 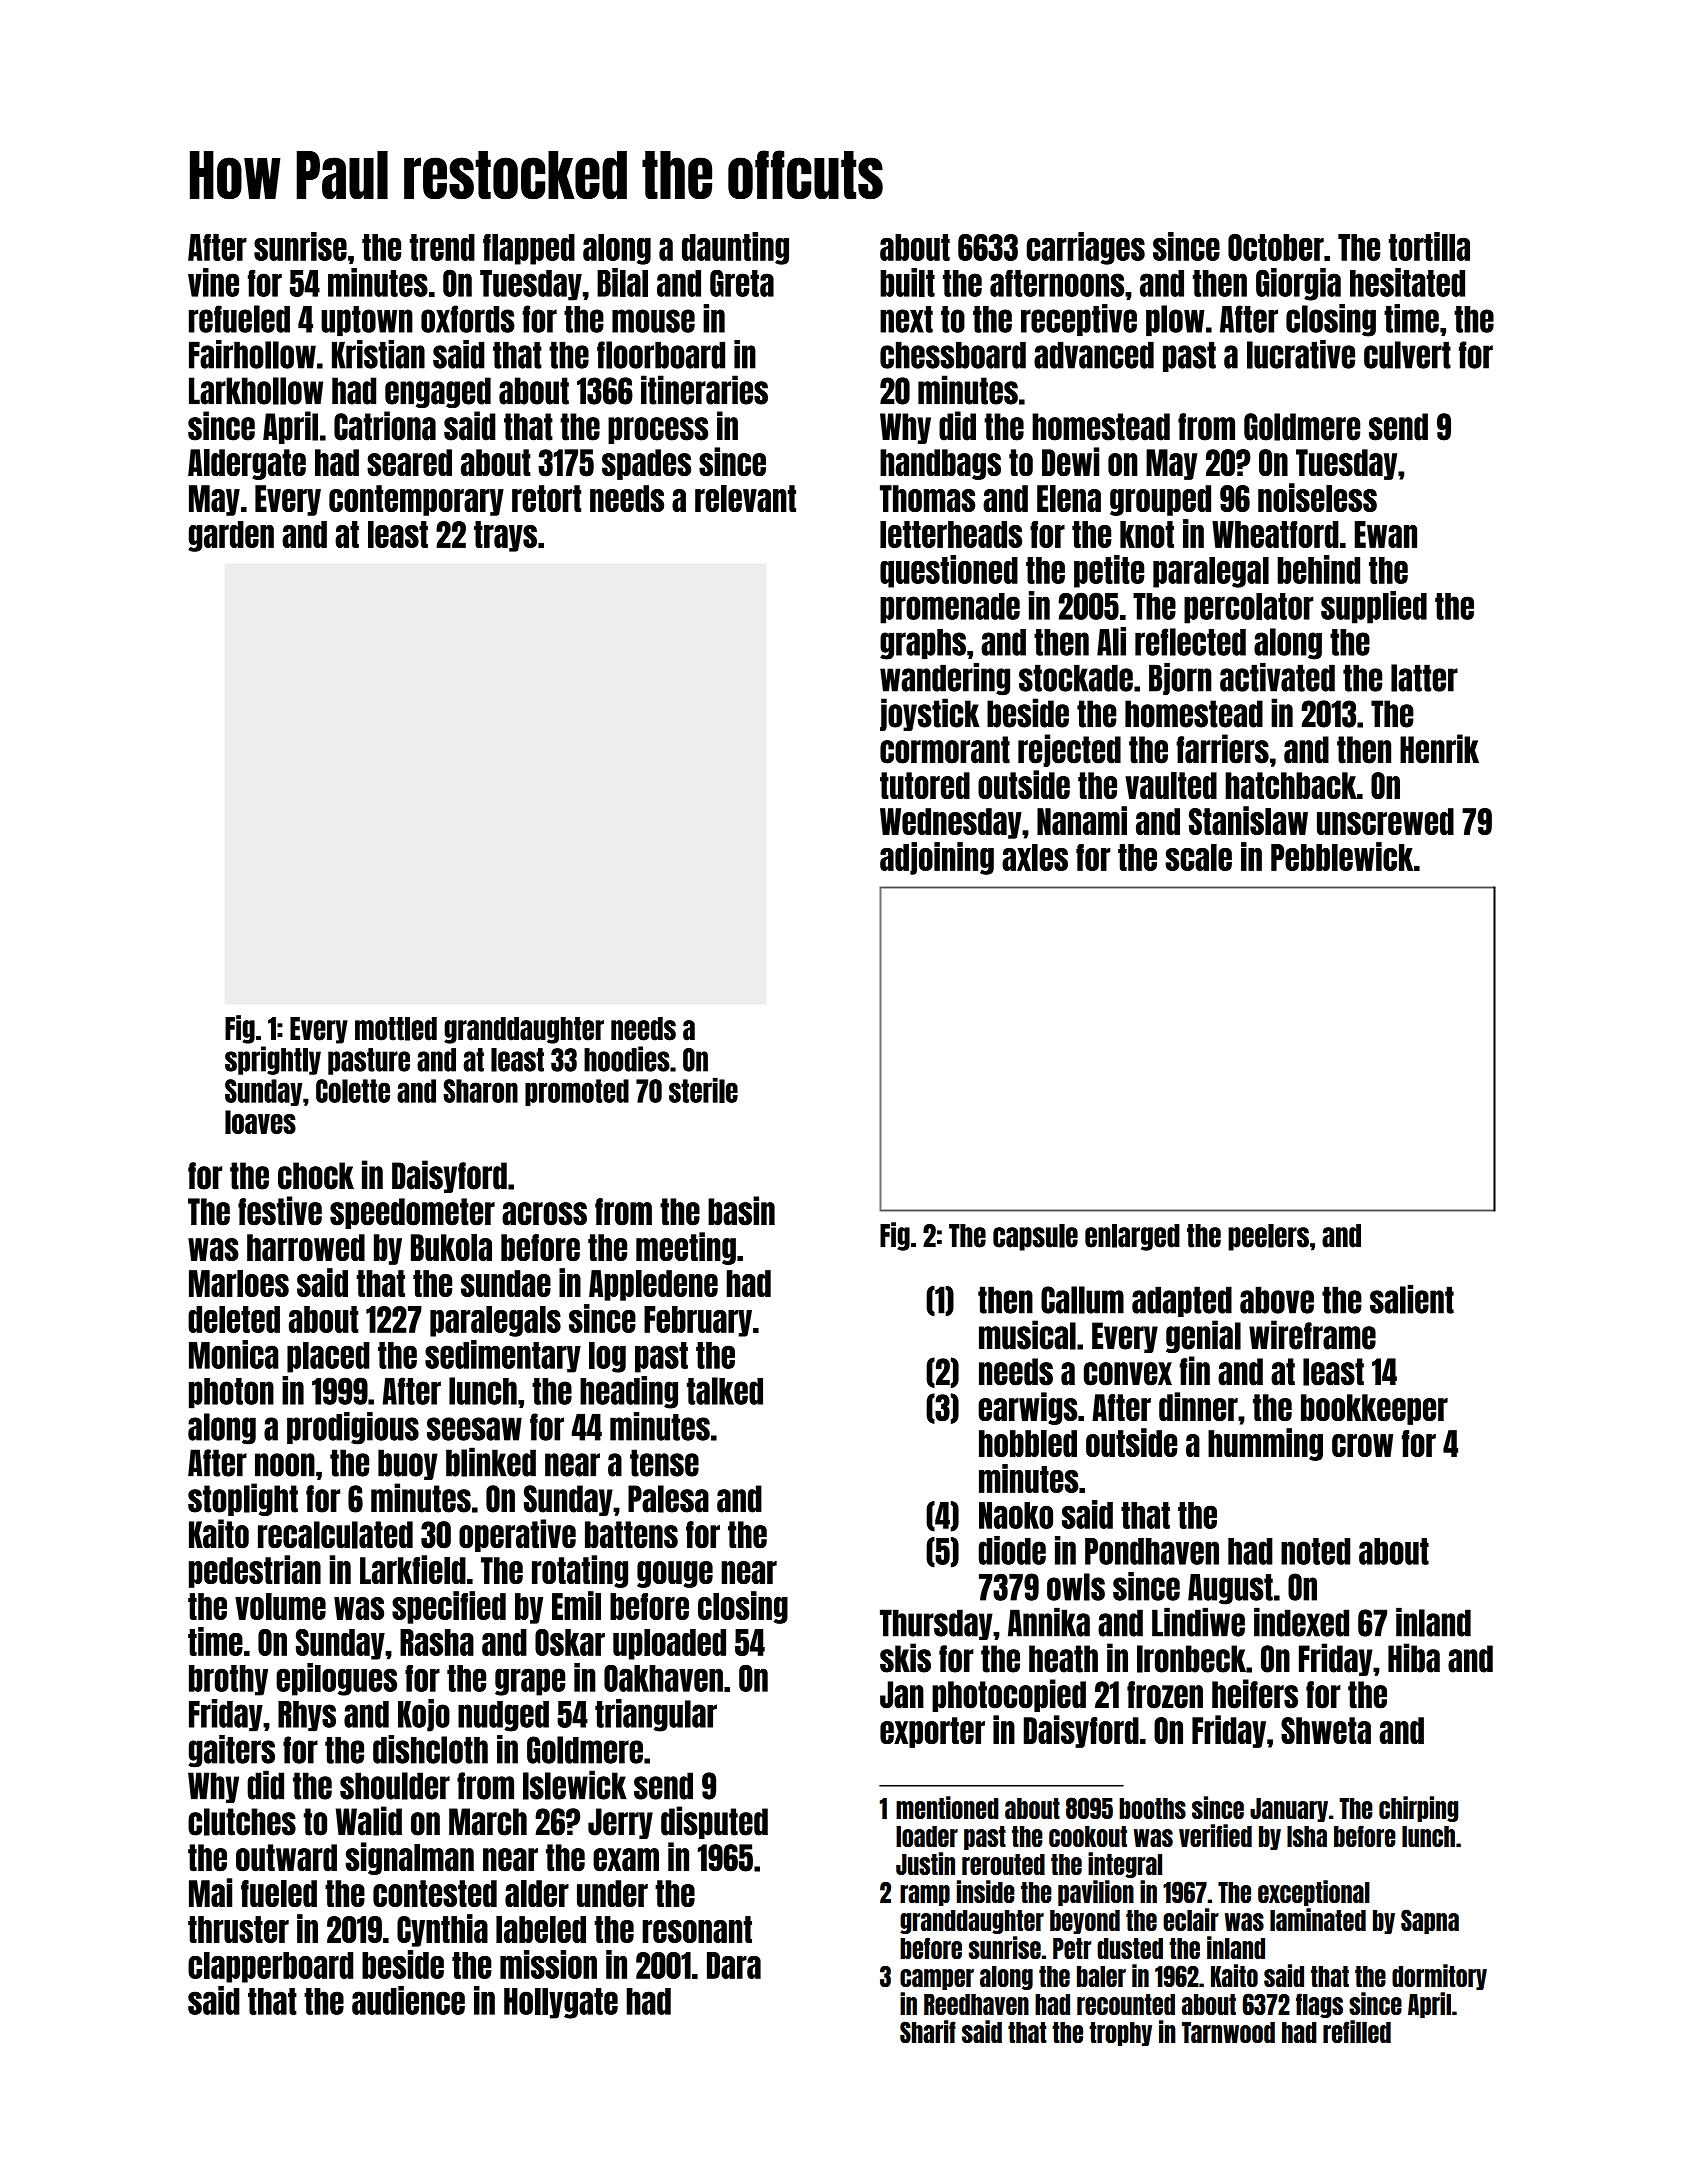 I want to click on basin, so click(x=741, y=1211).
